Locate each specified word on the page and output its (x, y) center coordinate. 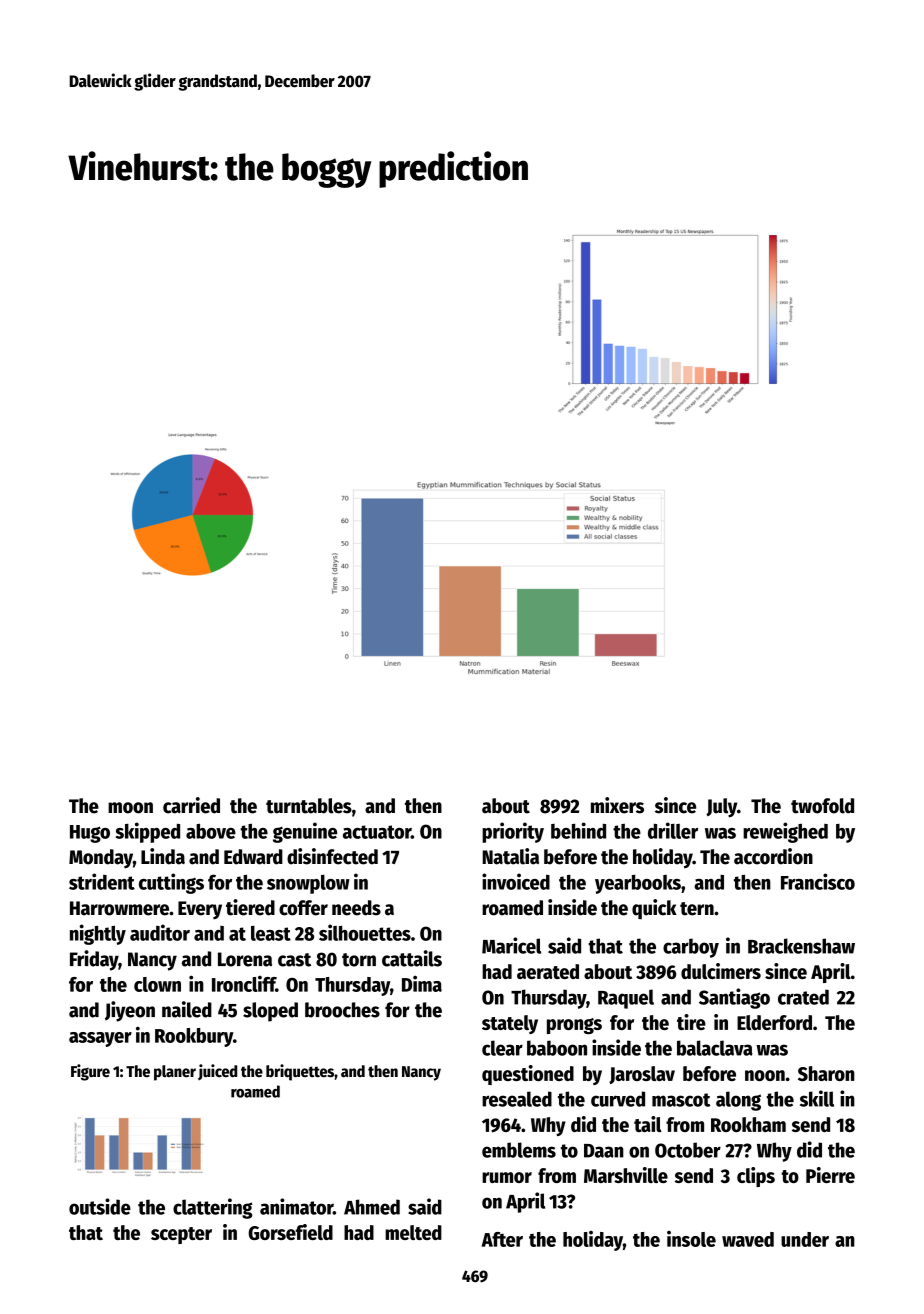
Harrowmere (119, 908)
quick (654, 909)
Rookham (748, 1124)
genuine (305, 832)
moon (130, 808)
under (805, 1239)
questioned (528, 1075)
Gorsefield (290, 1232)
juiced (217, 1072)
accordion (773, 856)
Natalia (510, 856)
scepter (181, 1235)
